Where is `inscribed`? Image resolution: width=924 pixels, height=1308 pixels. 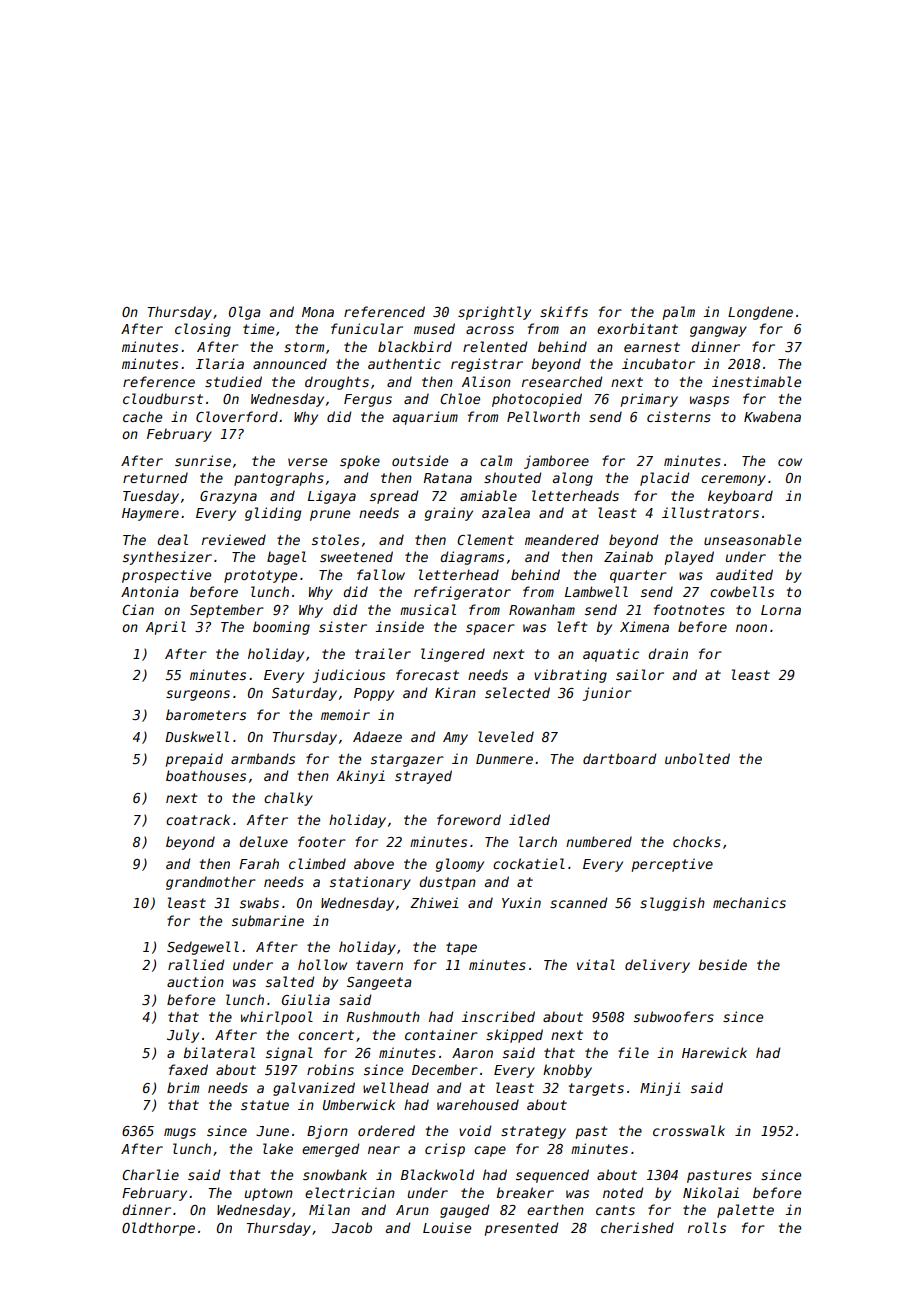 inscribed is located at coordinates (498, 1016).
